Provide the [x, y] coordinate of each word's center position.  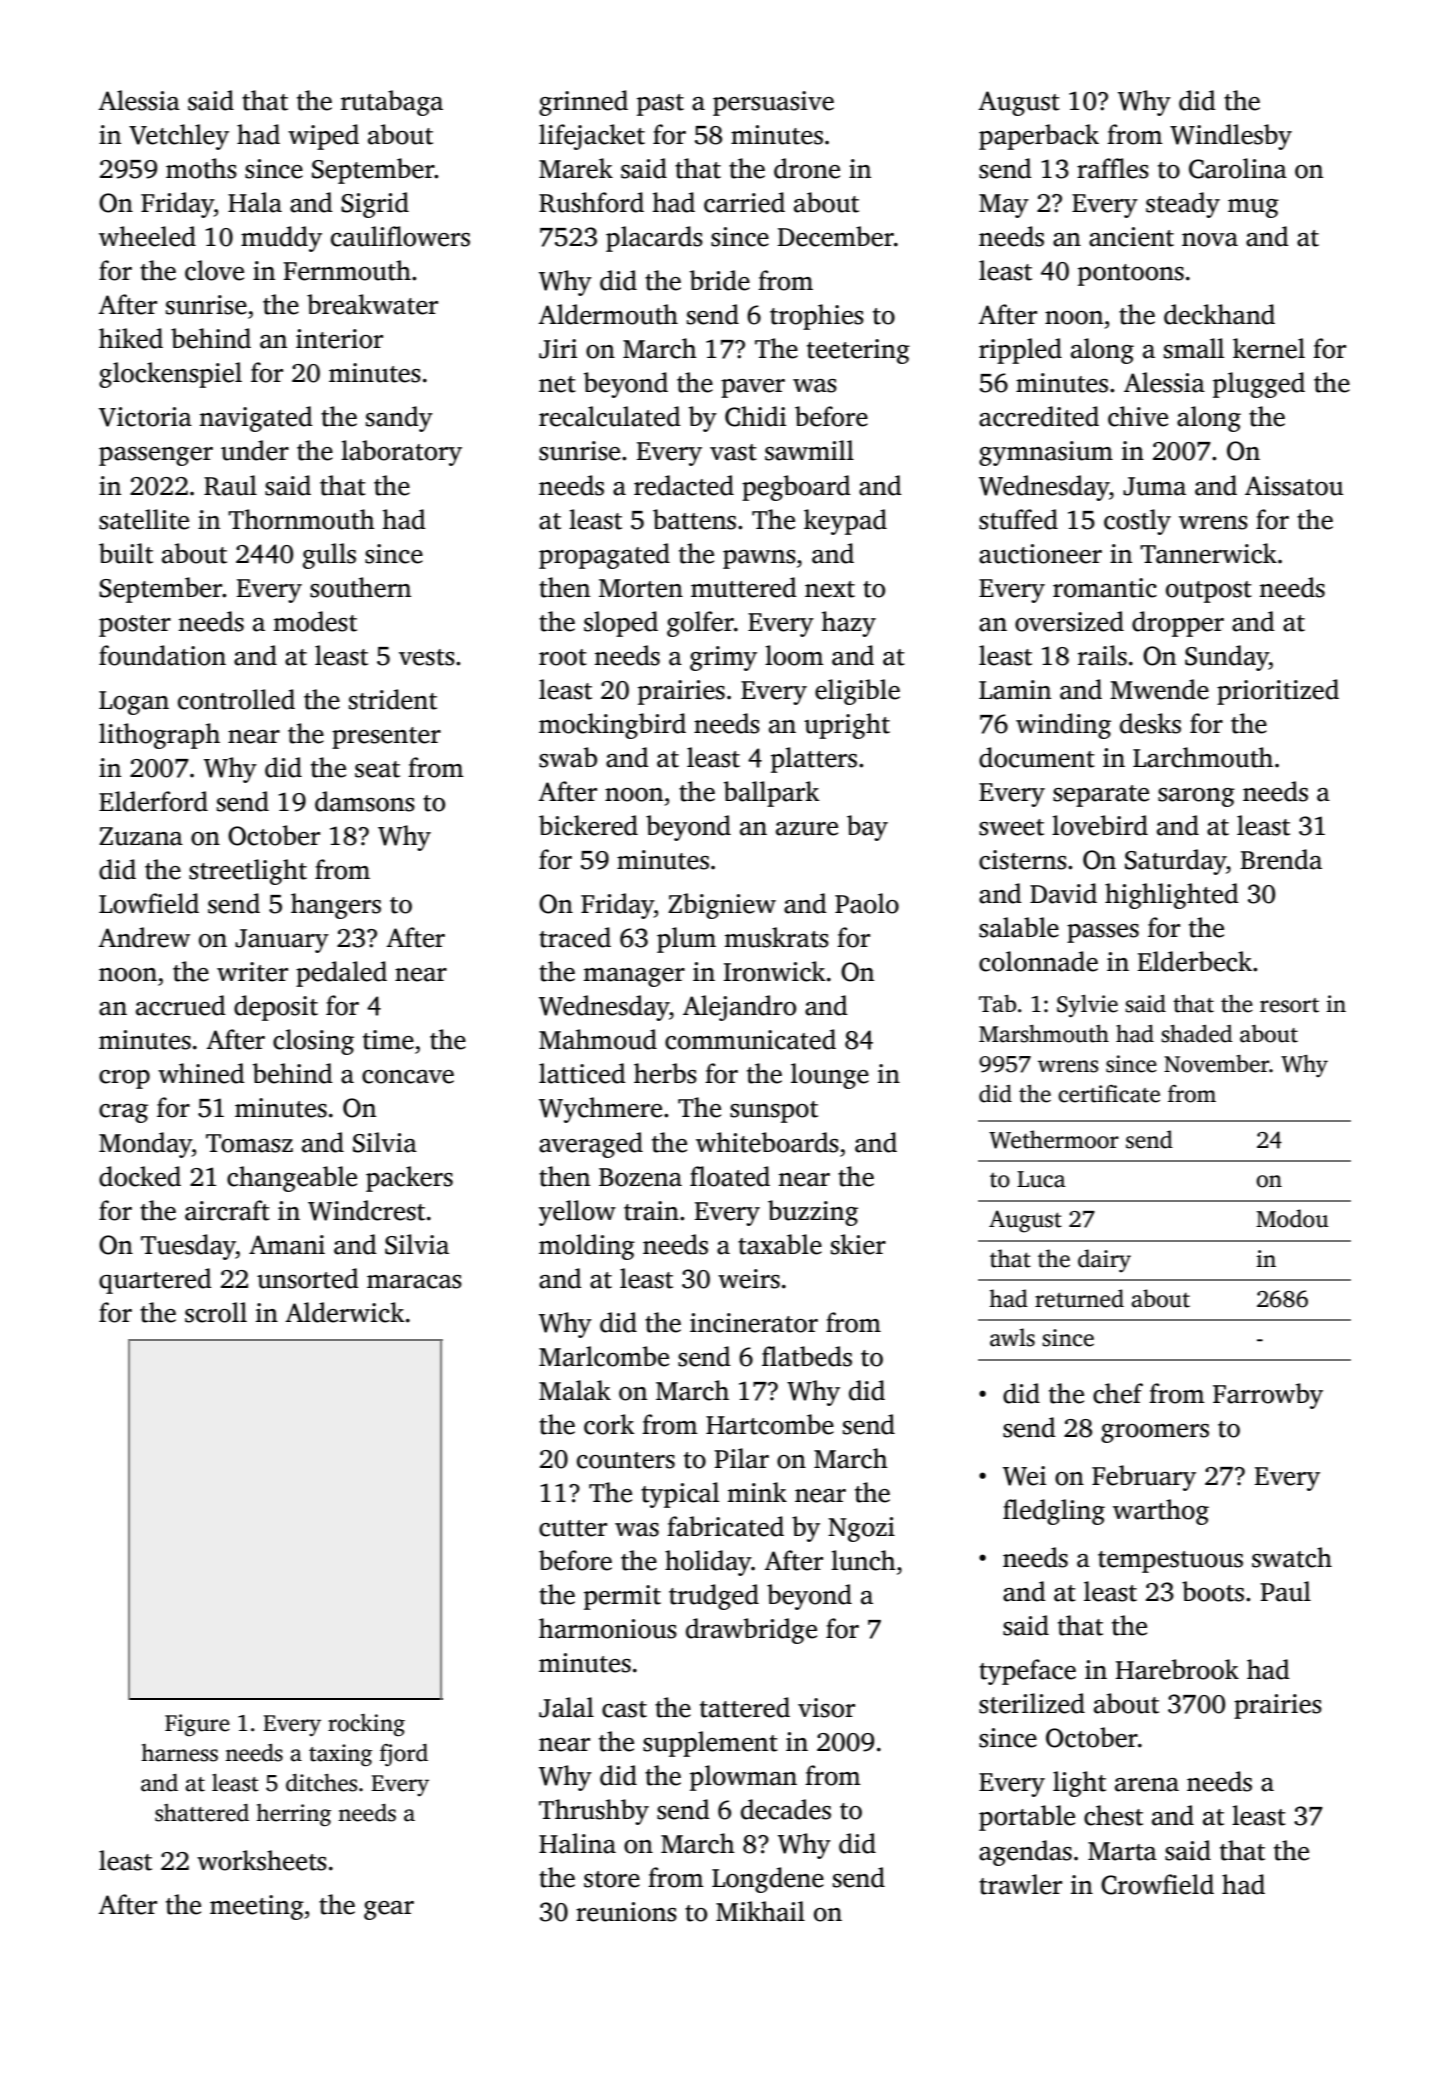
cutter [573, 1528]
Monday [145, 1145]
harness [179, 1753]
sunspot [774, 1112]
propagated [604, 556]
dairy [1104, 1261]
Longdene [768, 1880]
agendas [1025, 1853]
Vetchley [179, 137]
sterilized [1032, 1703]
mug [1253, 208]
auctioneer [1040, 554]
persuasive [773, 103]
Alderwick [345, 1312]
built [126, 553]
